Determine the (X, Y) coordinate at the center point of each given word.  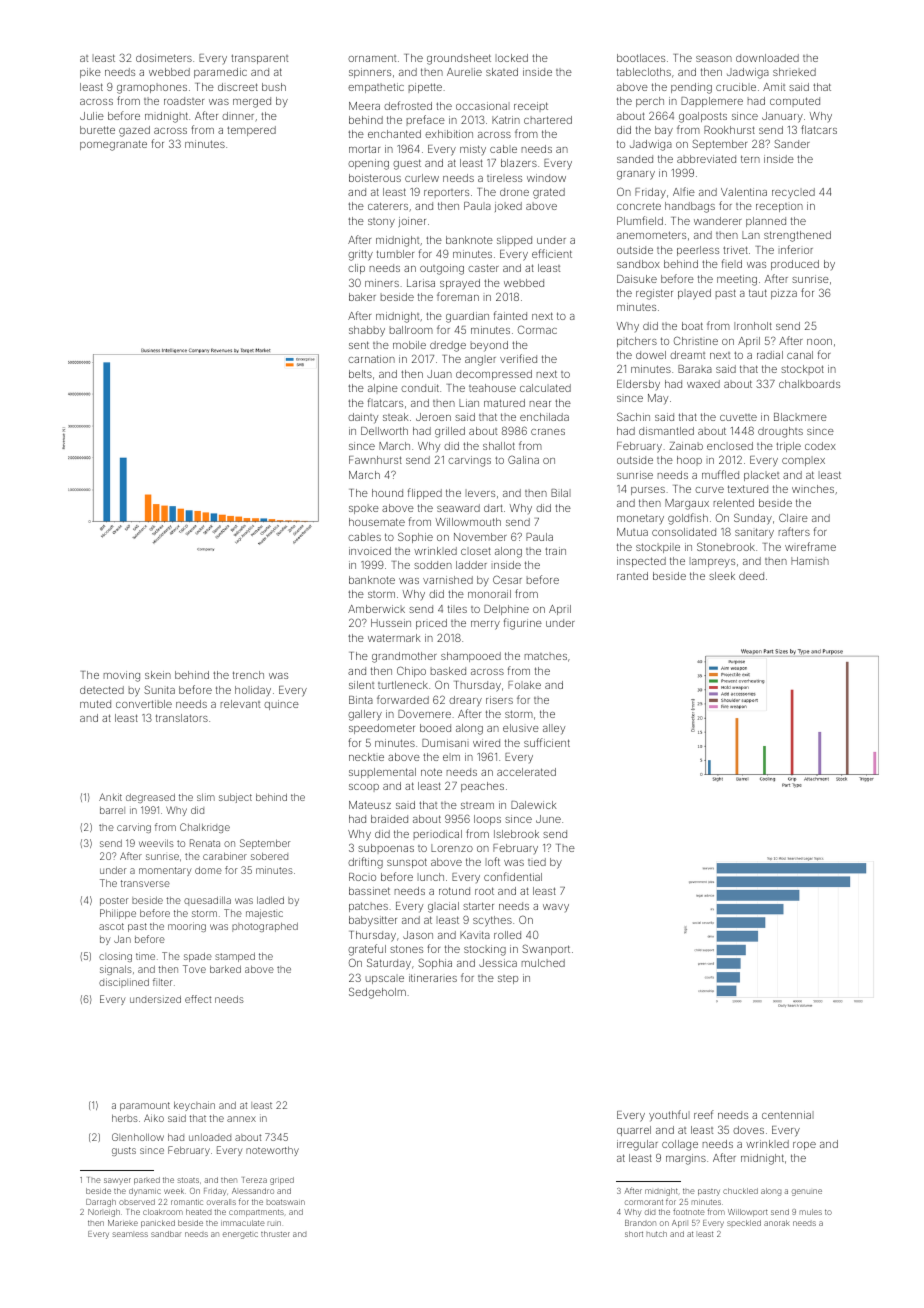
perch (650, 102)
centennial (788, 1115)
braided (389, 819)
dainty (363, 418)
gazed (134, 131)
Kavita (475, 935)
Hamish (810, 561)
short (634, 1234)
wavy (556, 908)
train (555, 551)
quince (281, 705)
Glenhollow (138, 1137)
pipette (425, 88)
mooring (187, 927)
